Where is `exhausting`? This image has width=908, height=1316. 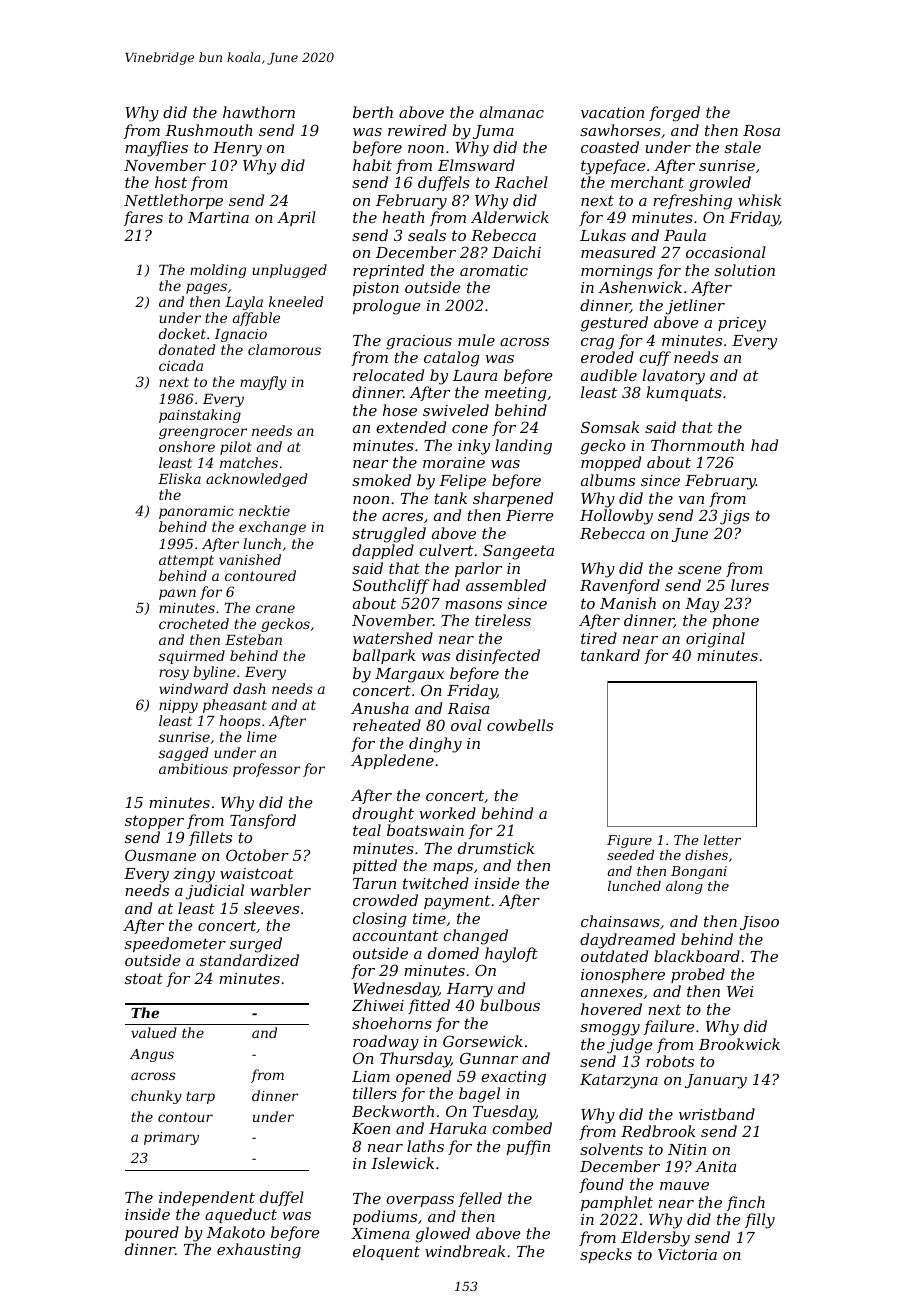 exhausting is located at coordinates (259, 1251).
